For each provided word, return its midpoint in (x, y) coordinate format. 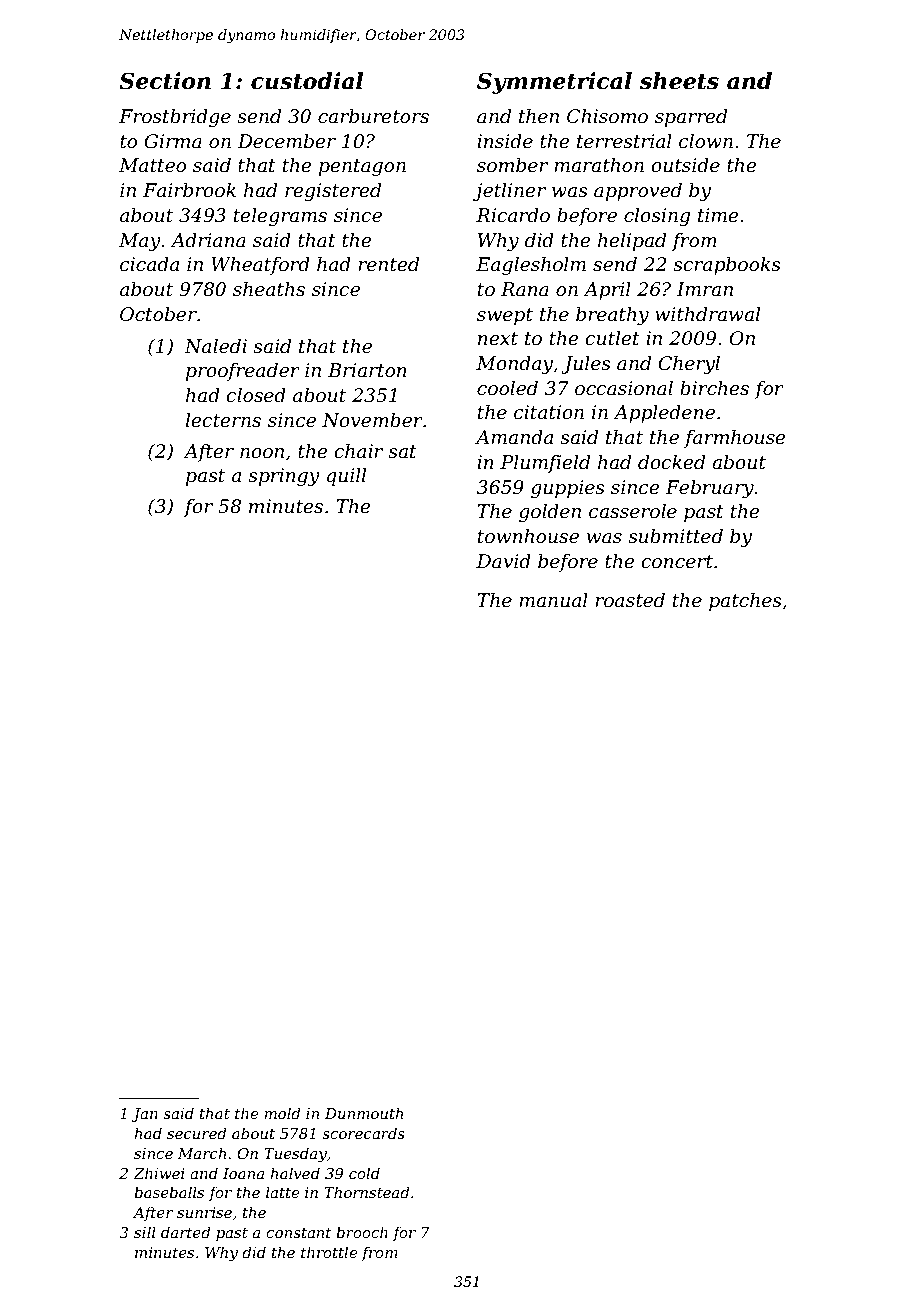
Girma (173, 141)
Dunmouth (364, 1113)
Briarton (367, 370)
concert (677, 562)
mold (282, 1113)
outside (685, 165)
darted (185, 1232)
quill (346, 476)
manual (553, 600)
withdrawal (707, 314)
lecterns (223, 420)
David (503, 561)
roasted (630, 600)
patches (745, 602)
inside (505, 141)
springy (284, 477)
